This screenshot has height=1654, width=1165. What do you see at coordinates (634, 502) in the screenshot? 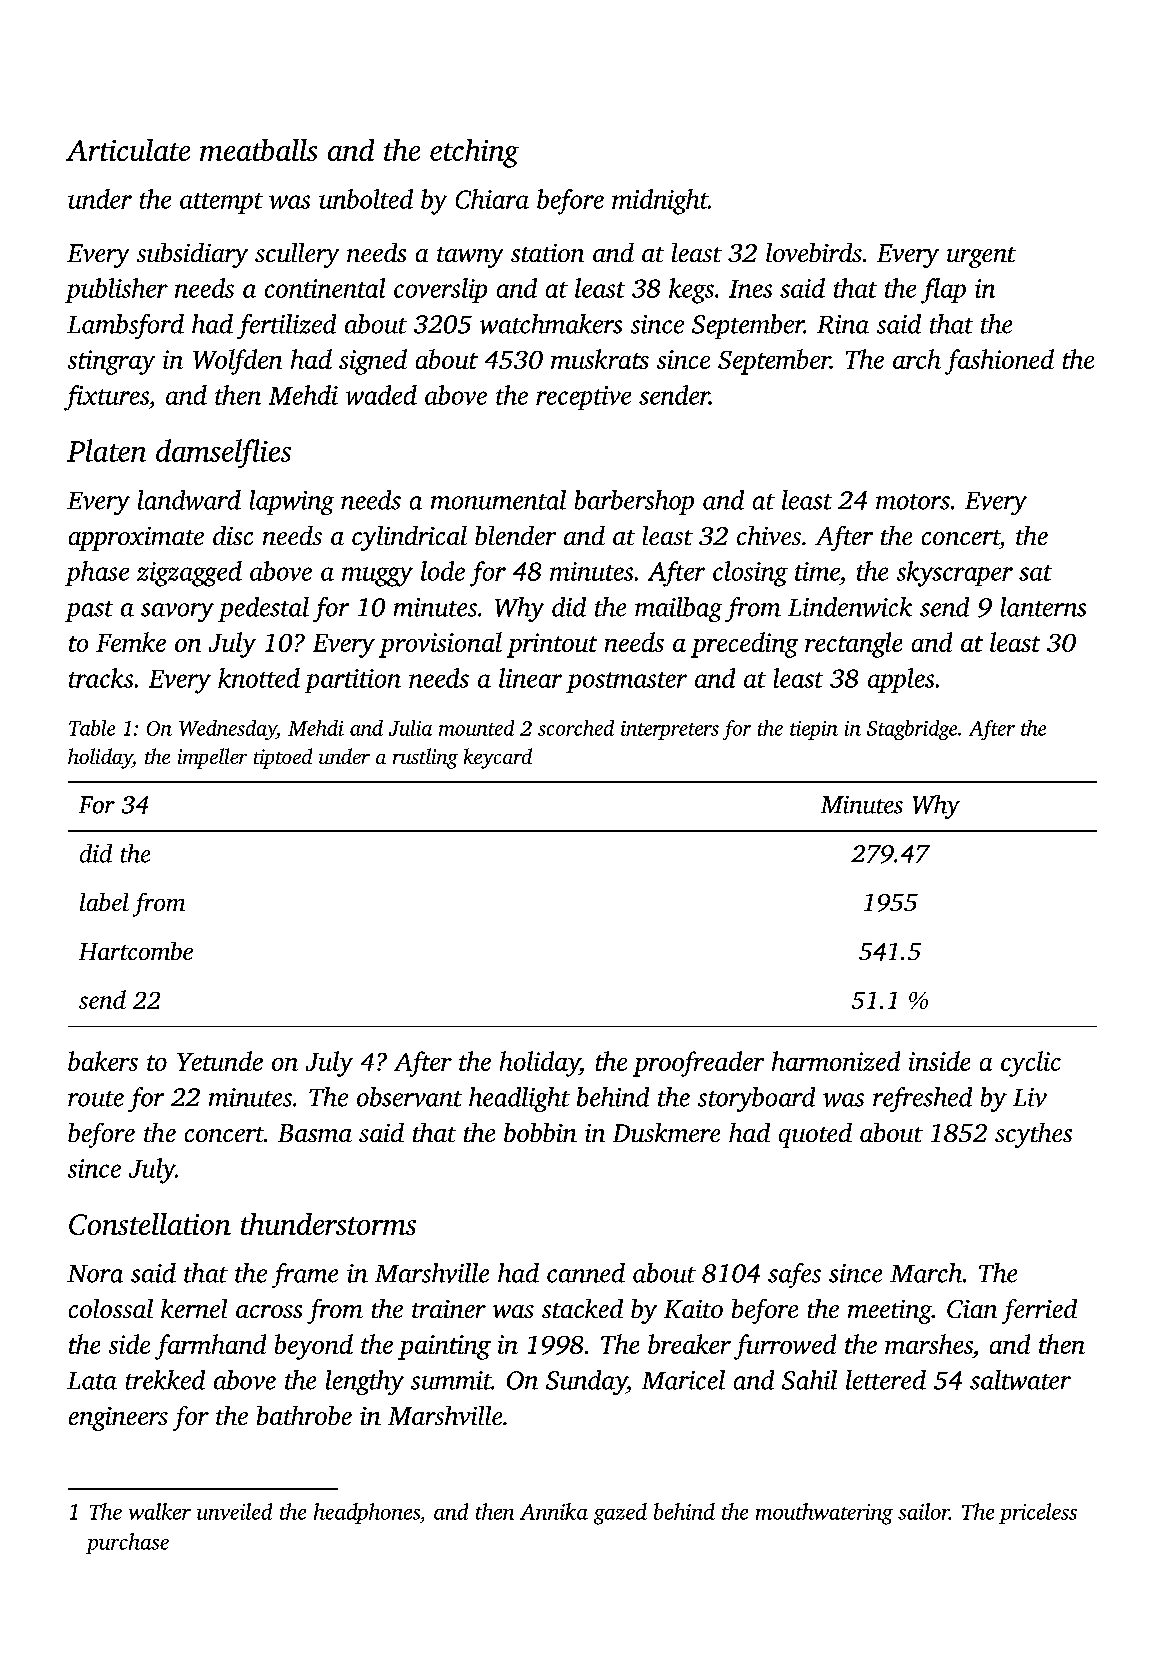
I see `barbershop` at bounding box center [634, 502].
